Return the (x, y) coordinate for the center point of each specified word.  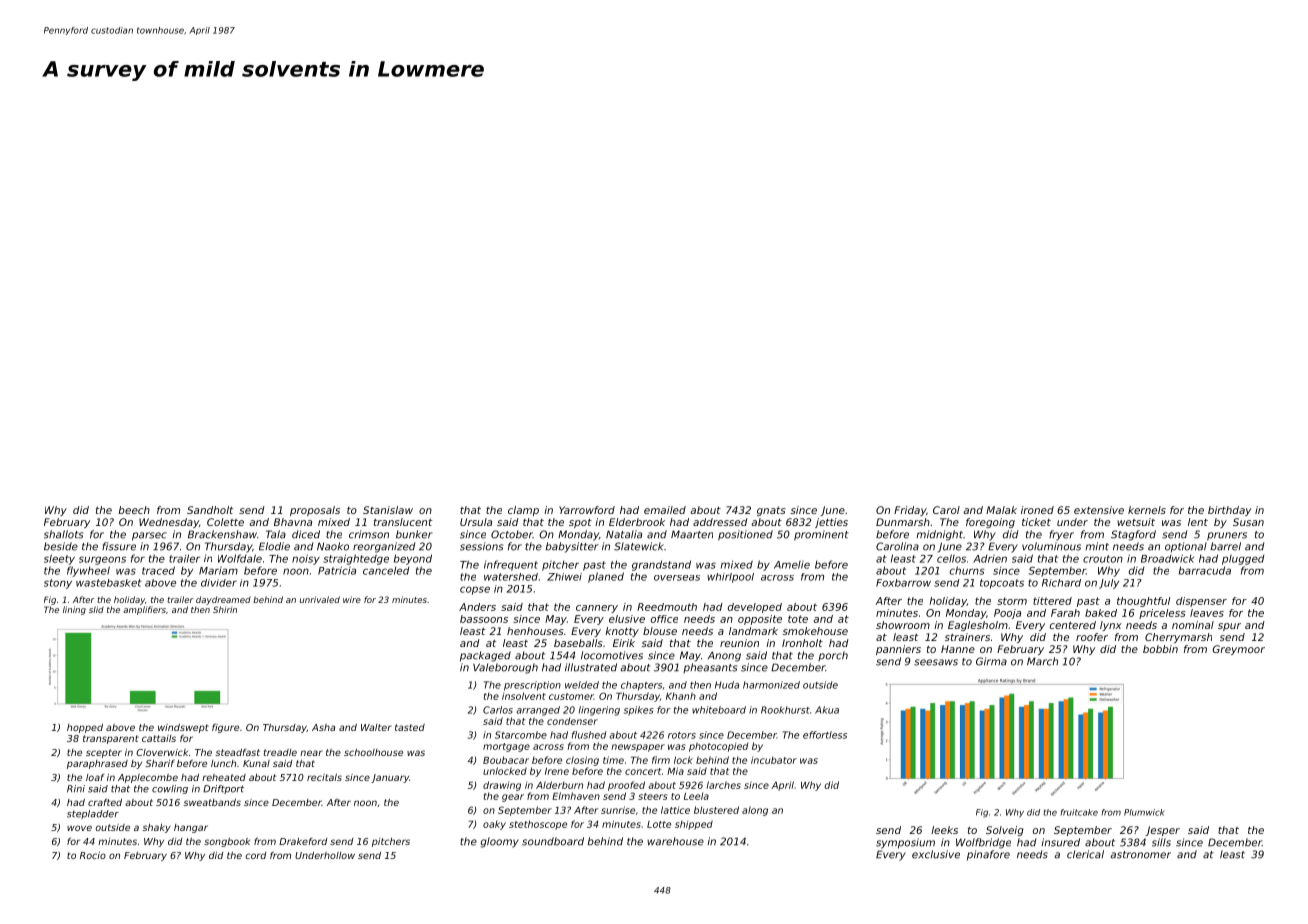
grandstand (661, 565)
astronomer (1140, 855)
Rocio (93, 855)
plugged (1243, 560)
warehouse (675, 841)
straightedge (356, 559)
